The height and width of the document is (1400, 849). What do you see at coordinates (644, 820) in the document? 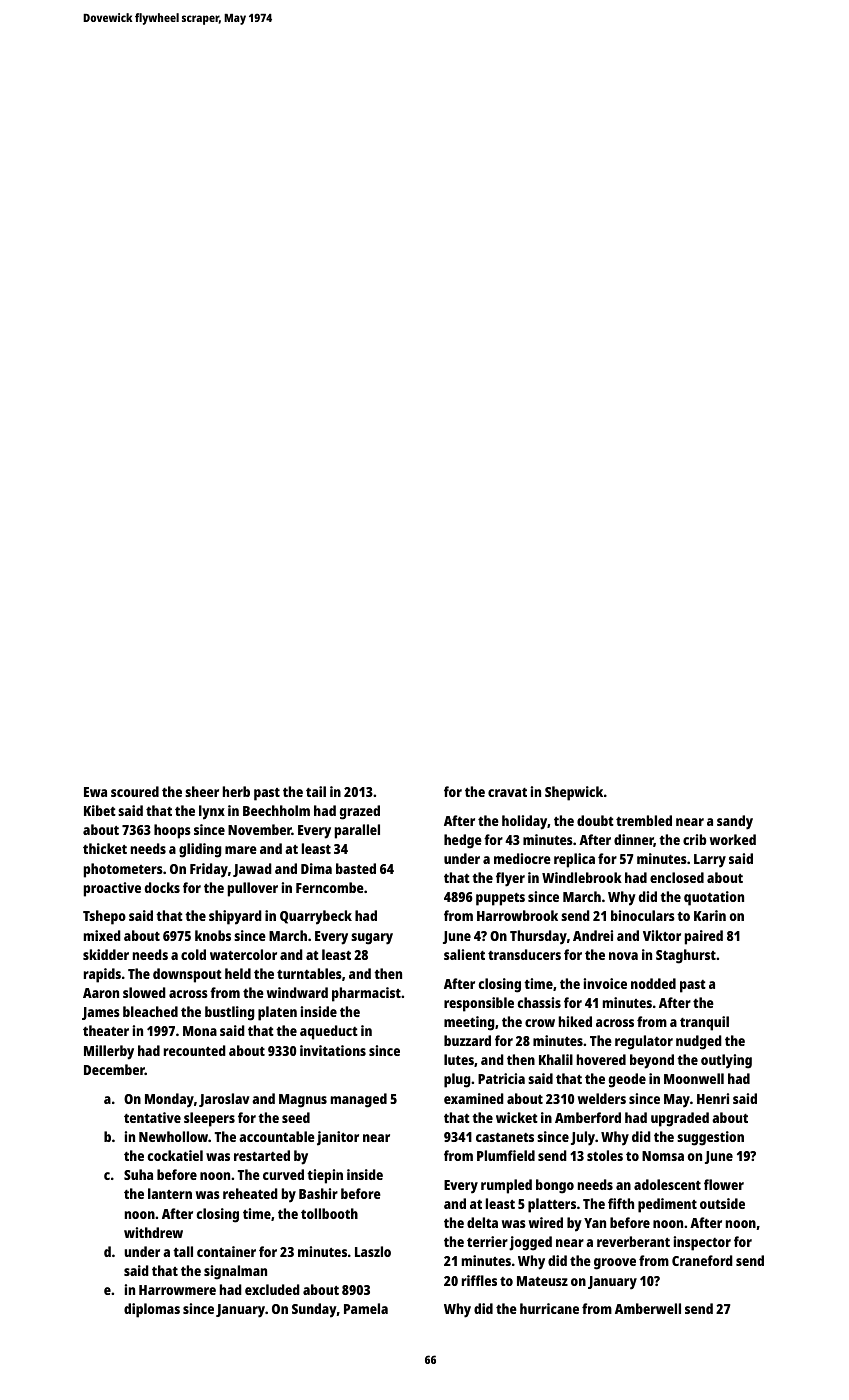
I see `trembled` at bounding box center [644, 820].
